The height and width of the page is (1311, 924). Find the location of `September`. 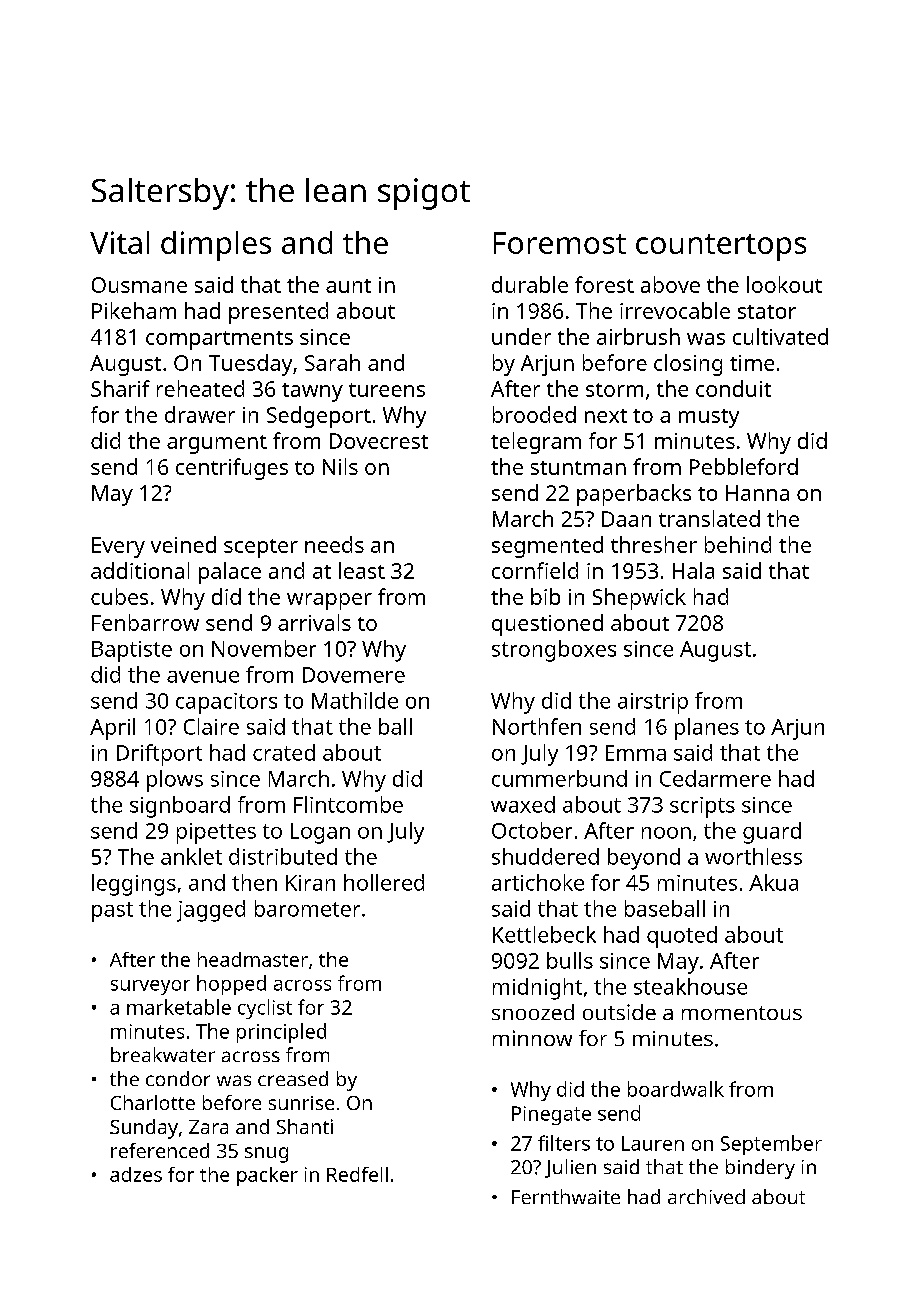

September is located at coordinates (771, 1145).
